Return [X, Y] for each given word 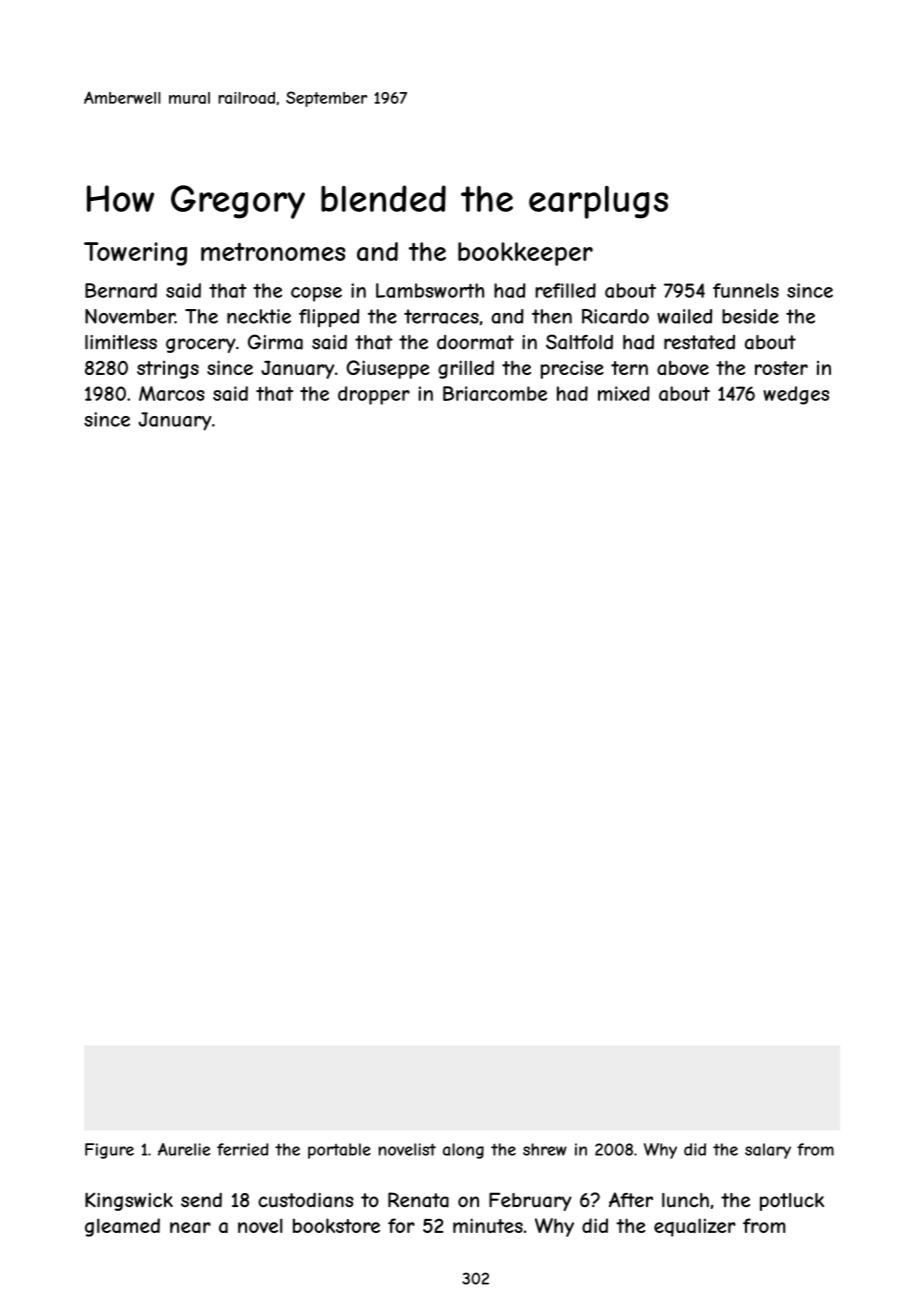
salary [768, 1151]
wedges [796, 395]
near [190, 1227]
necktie [259, 316]
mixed [624, 393]
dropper [374, 395]
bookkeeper [525, 254]
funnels [746, 290]
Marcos [172, 393]
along [463, 1151]
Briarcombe [495, 393]
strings [168, 369]
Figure [109, 1151]
